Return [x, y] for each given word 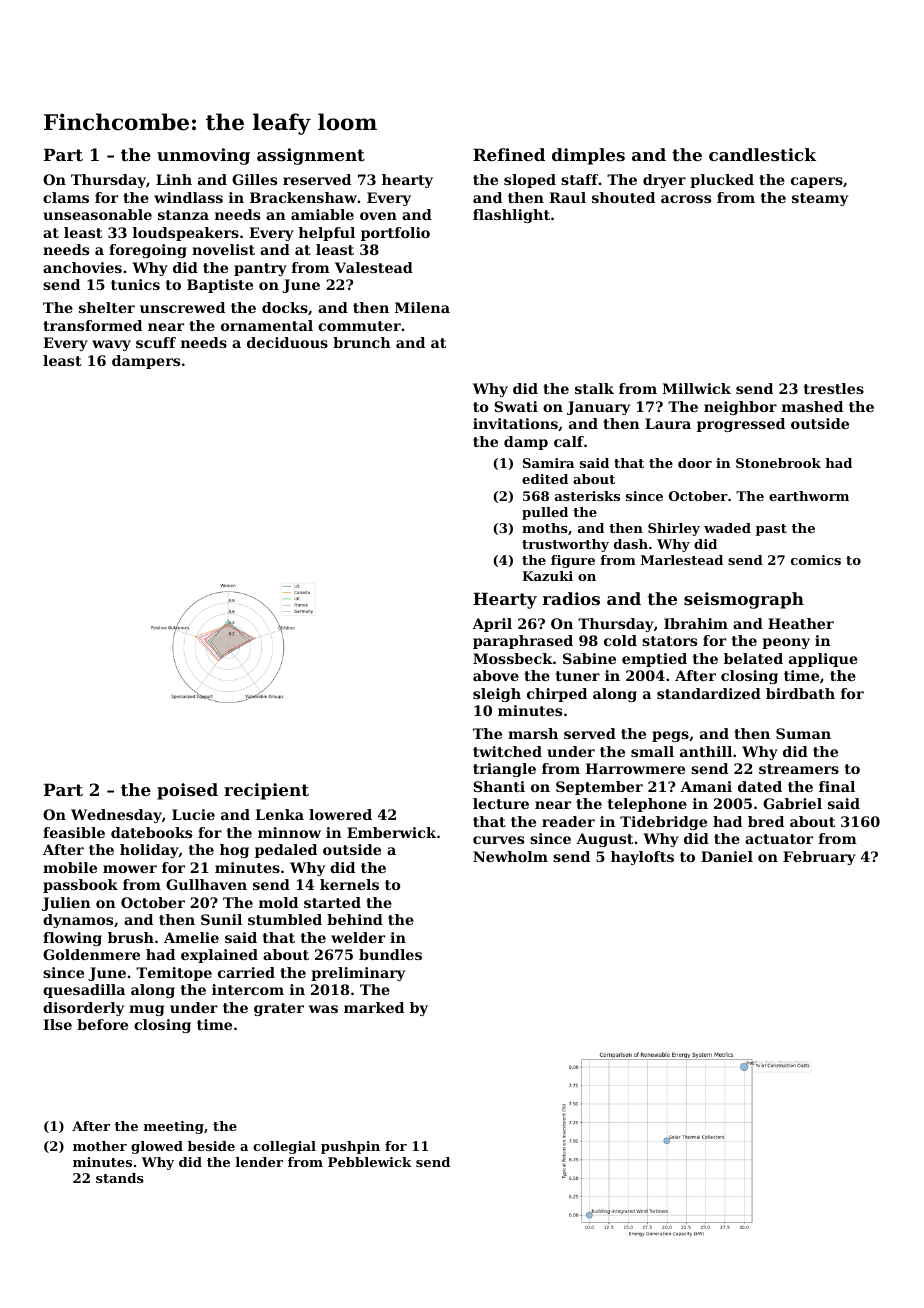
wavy [111, 345]
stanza [183, 215]
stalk [594, 388]
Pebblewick [370, 1162]
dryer [664, 181]
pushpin [350, 1147]
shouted [623, 197]
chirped [557, 695]
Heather [801, 623]
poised [187, 791]
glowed [157, 1147]
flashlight [511, 216]
